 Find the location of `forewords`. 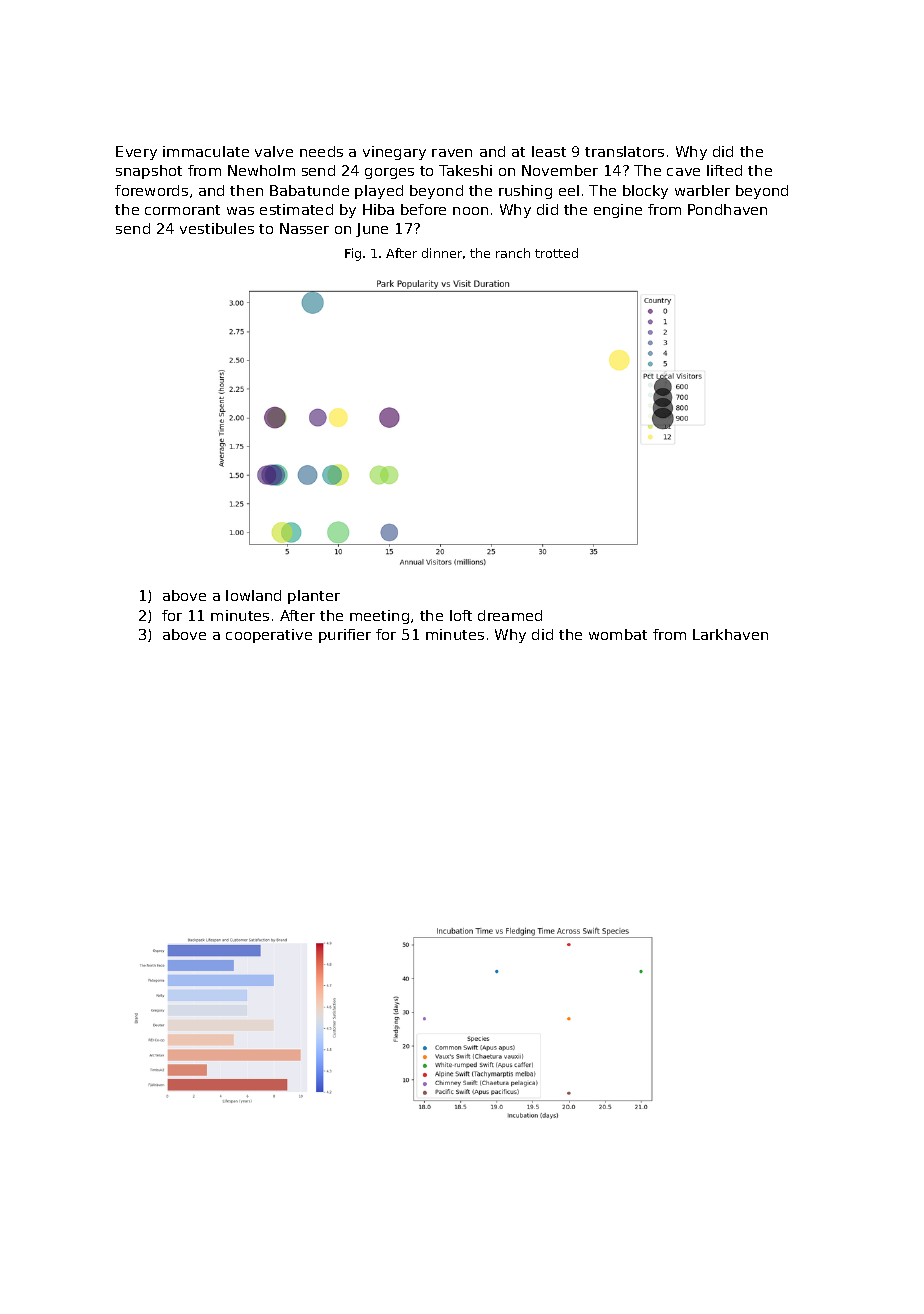

forewords is located at coordinates (151, 190).
